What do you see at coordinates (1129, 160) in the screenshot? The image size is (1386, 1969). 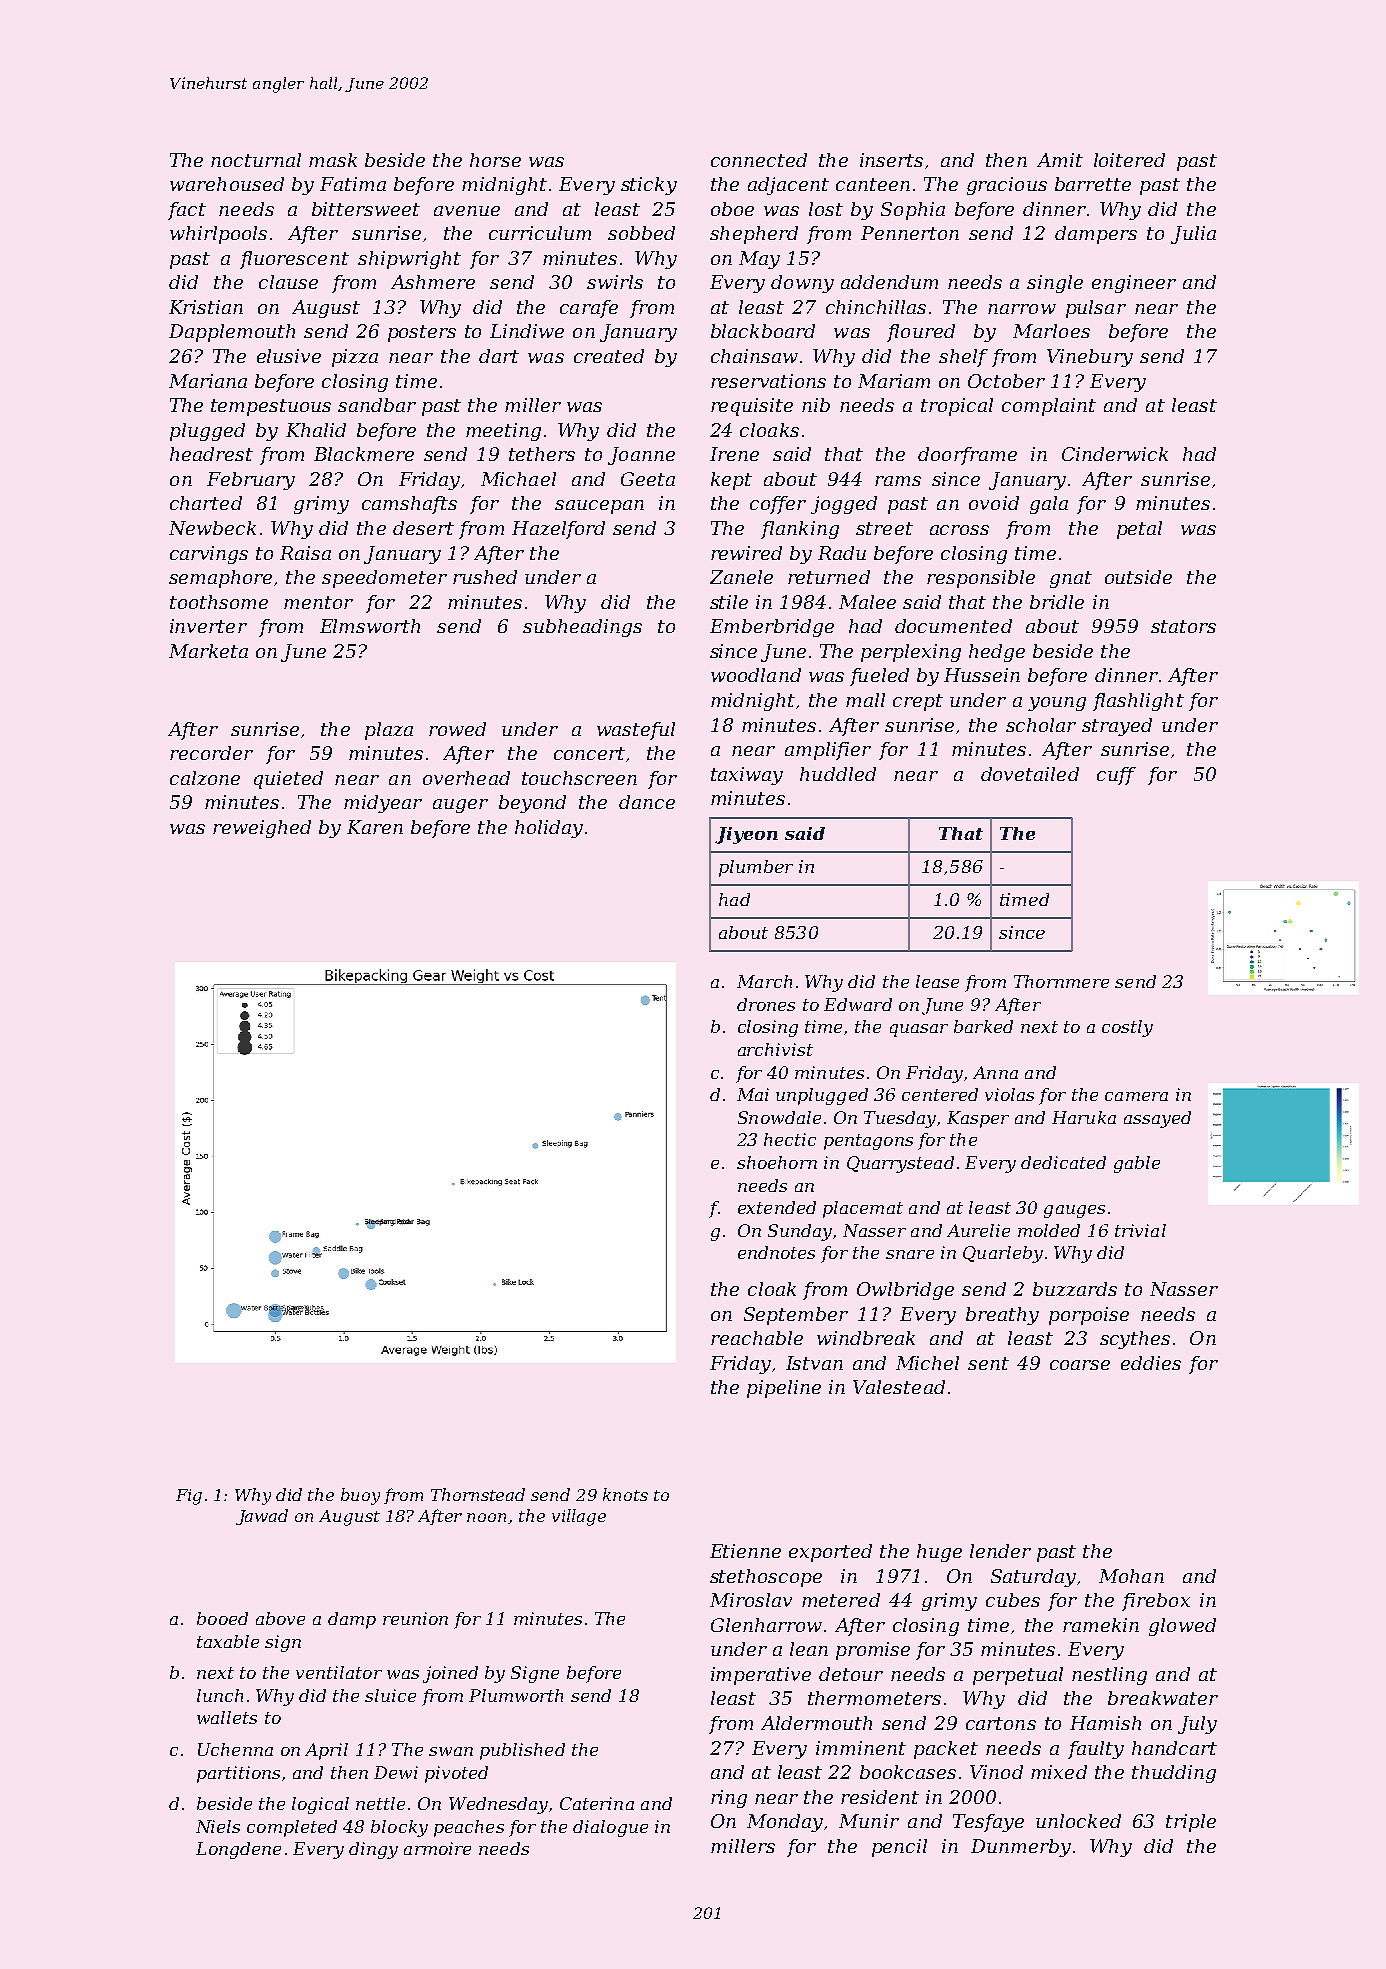 I see `loitered` at bounding box center [1129, 160].
